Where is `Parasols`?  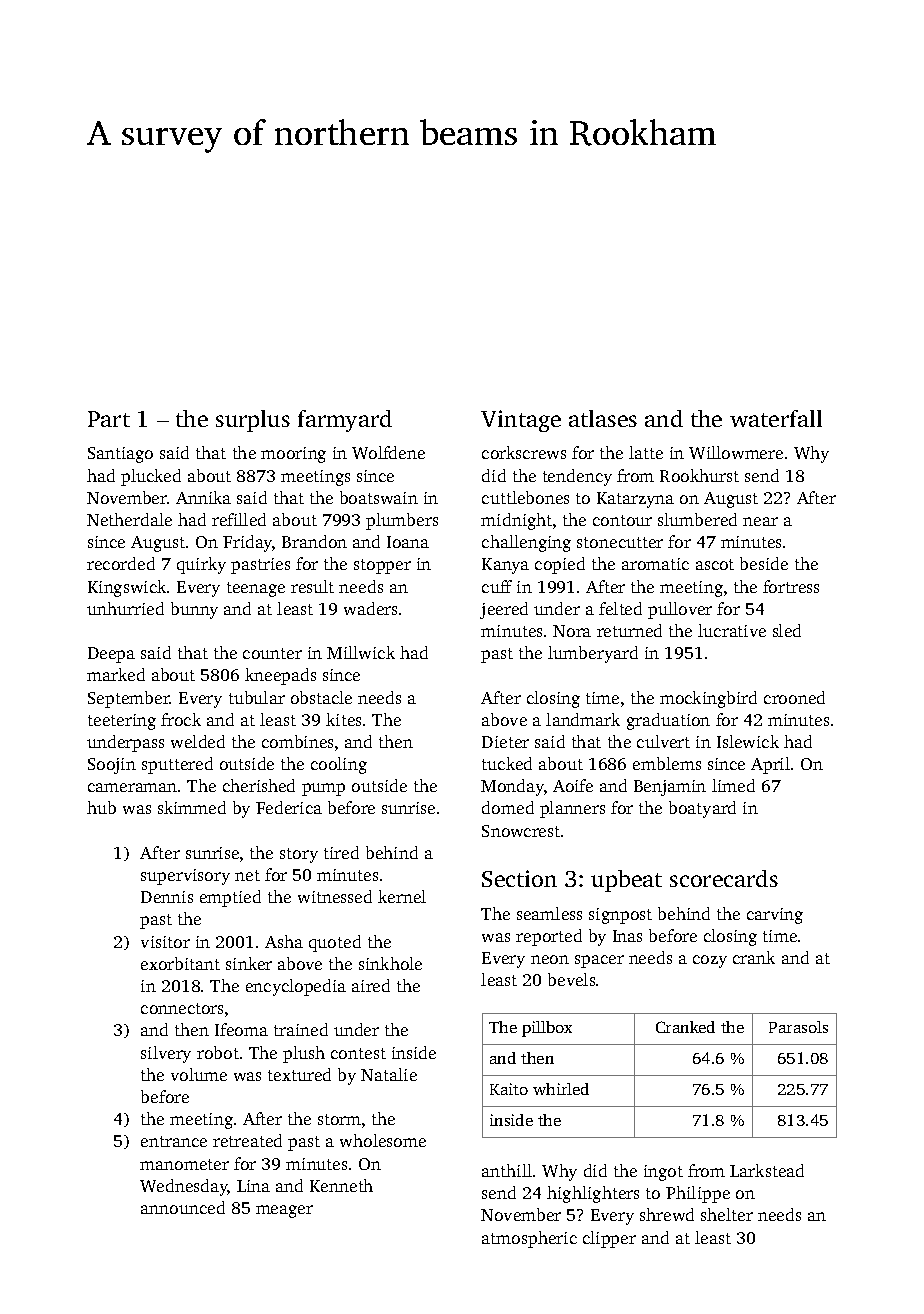
Parasols is located at coordinates (798, 1027).
